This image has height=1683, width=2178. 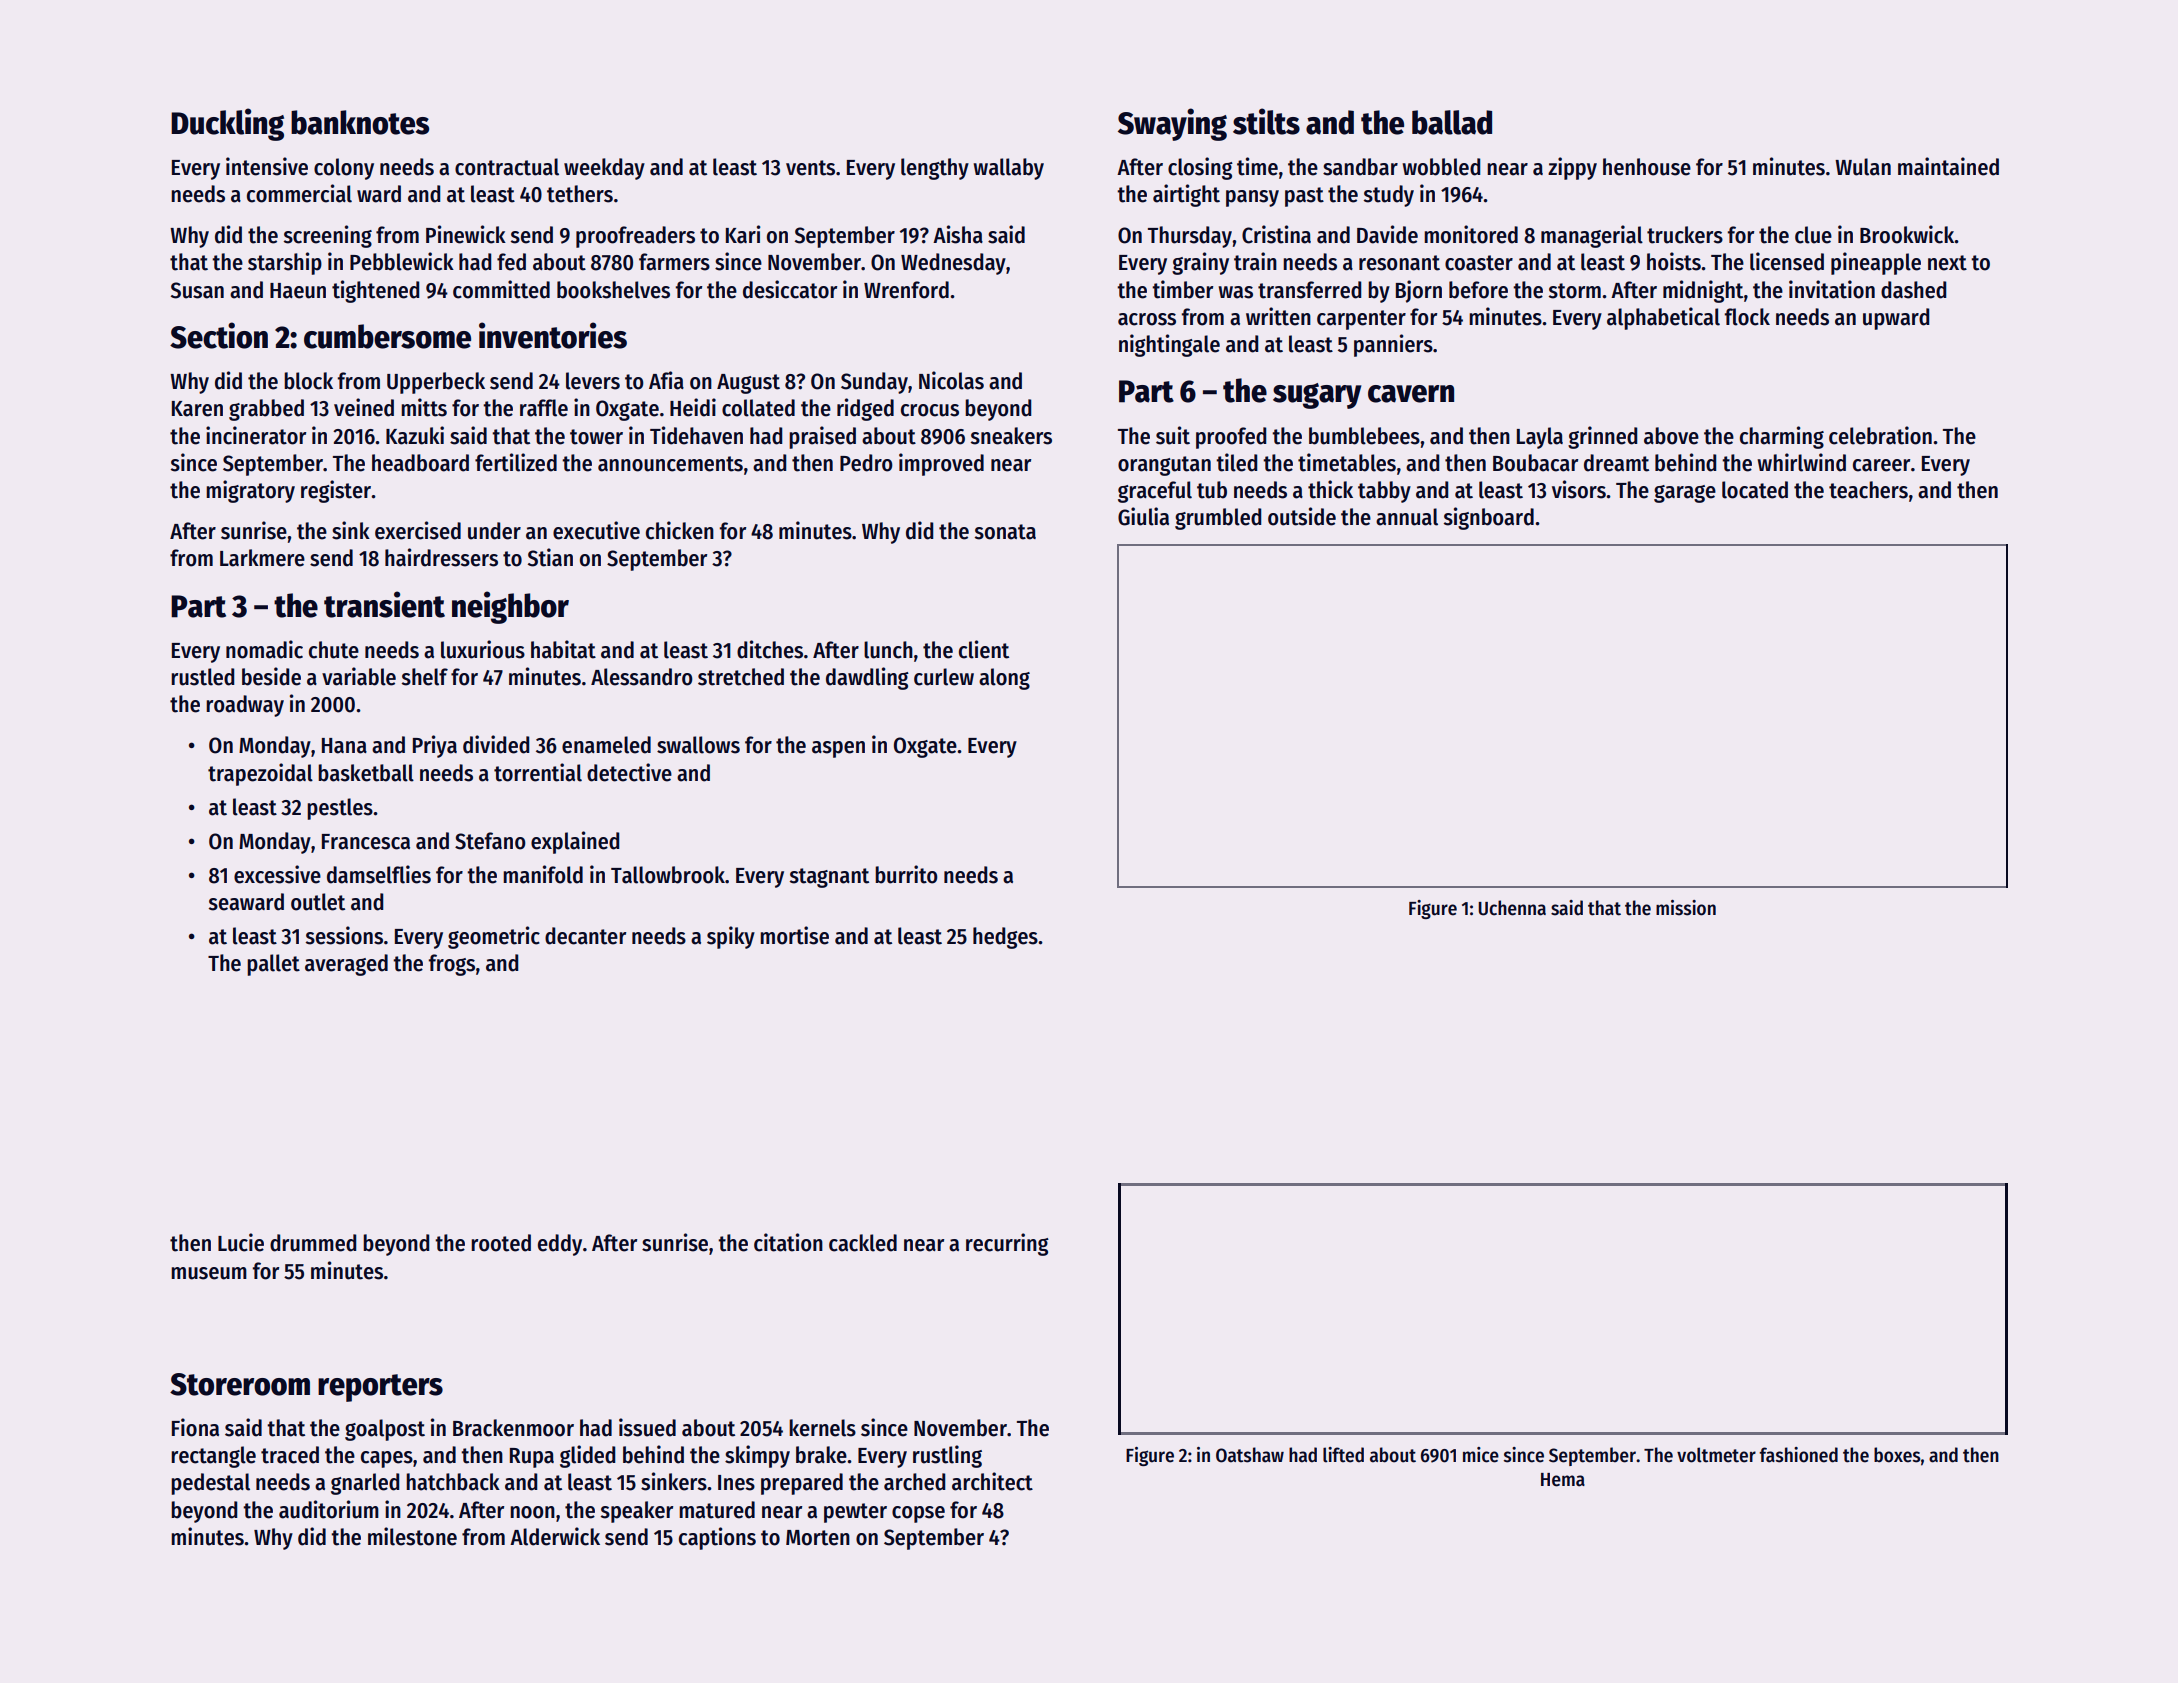 What do you see at coordinates (1343, 1455) in the image?
I see `lifted` at bounding box center [1343, 1455].
